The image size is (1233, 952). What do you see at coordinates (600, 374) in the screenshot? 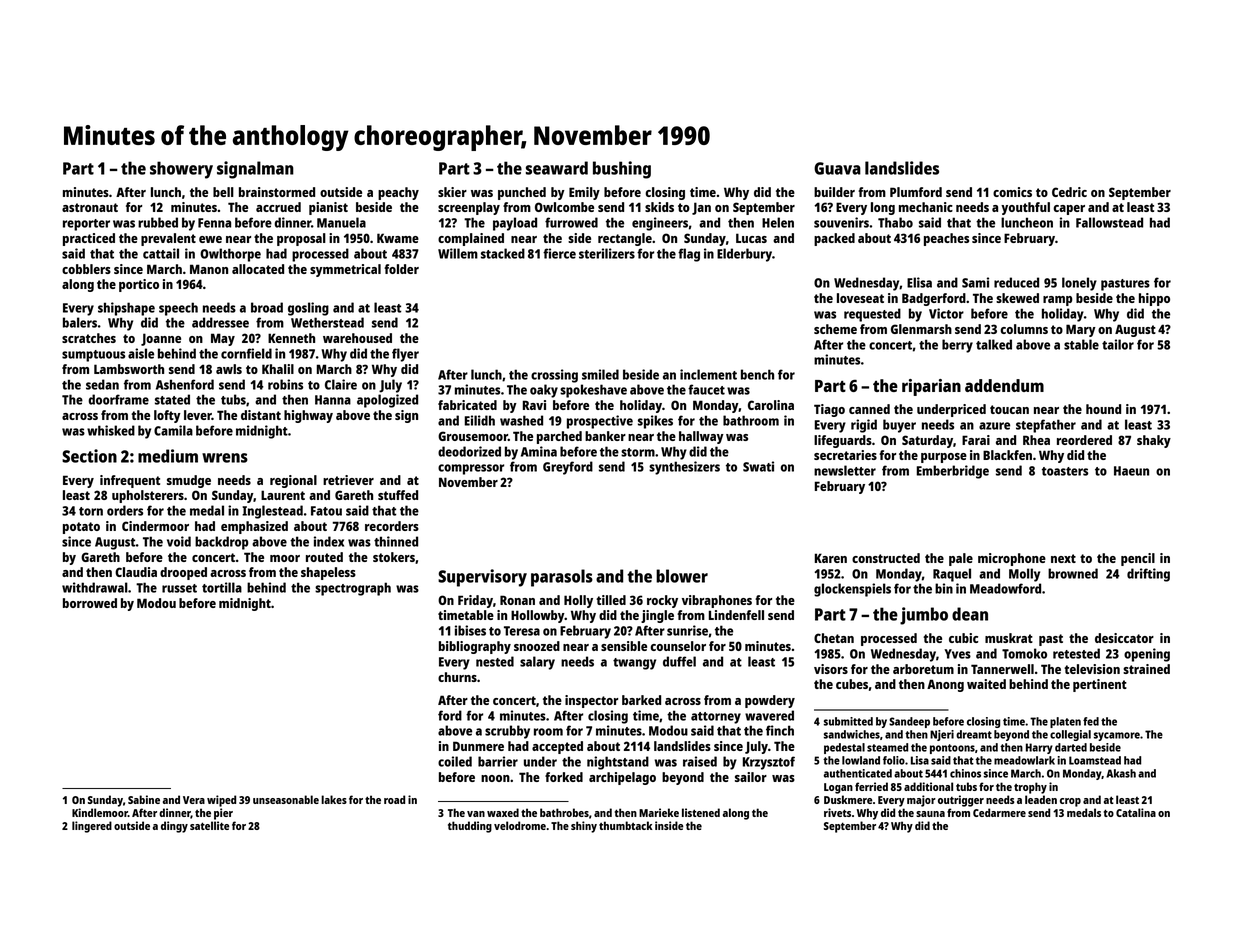
I see `smiled` at bounding box center [600, 374].
